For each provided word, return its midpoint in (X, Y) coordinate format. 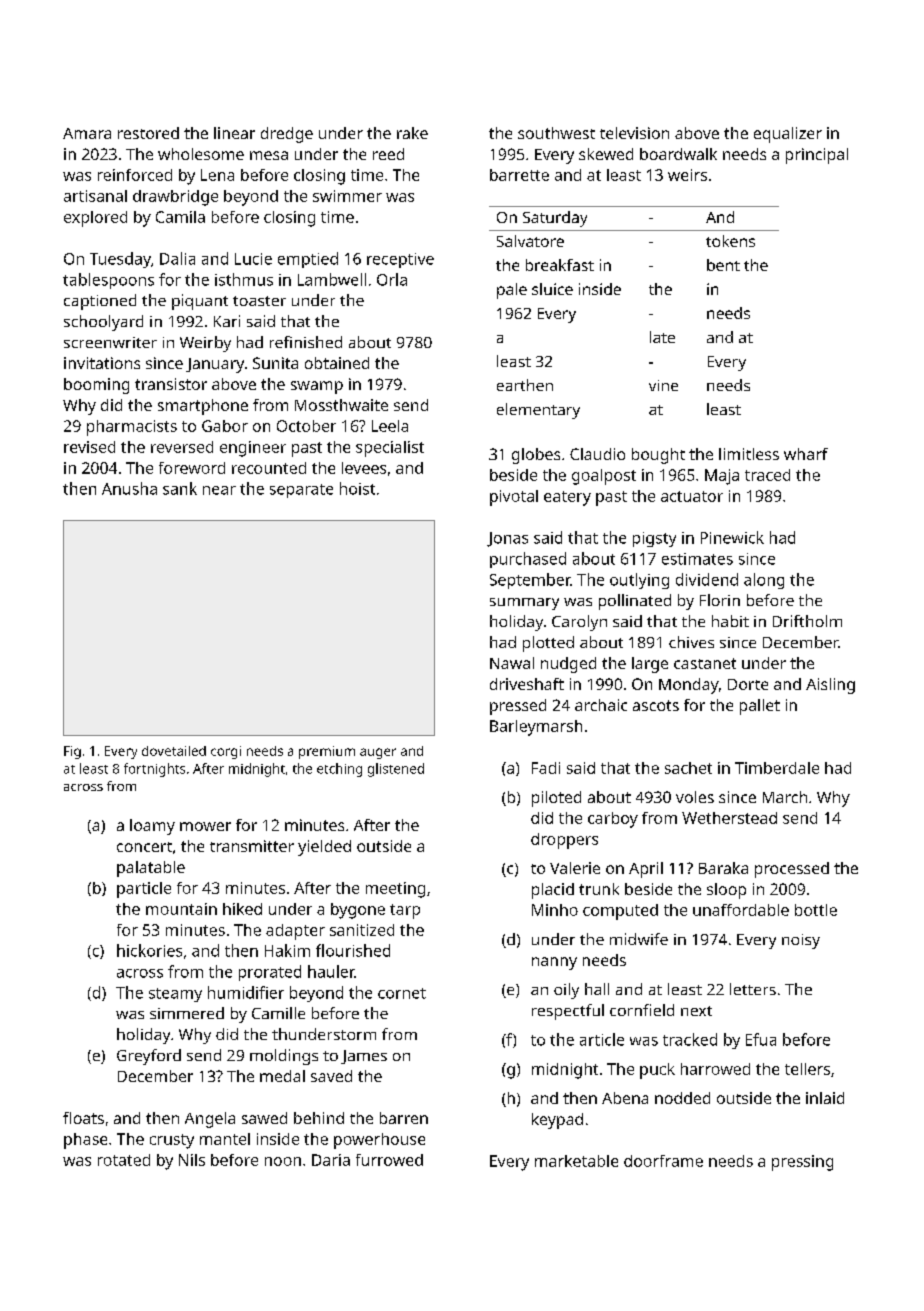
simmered (187, 1013)
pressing (802, 1163)
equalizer (788, 135)
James (364, 1057)
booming (96, 386)
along (764, 581)
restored (148, 133)
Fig (72, 752)
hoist (357, 488)
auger (378, 753)
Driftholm (807, 621)
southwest (556, 133)
